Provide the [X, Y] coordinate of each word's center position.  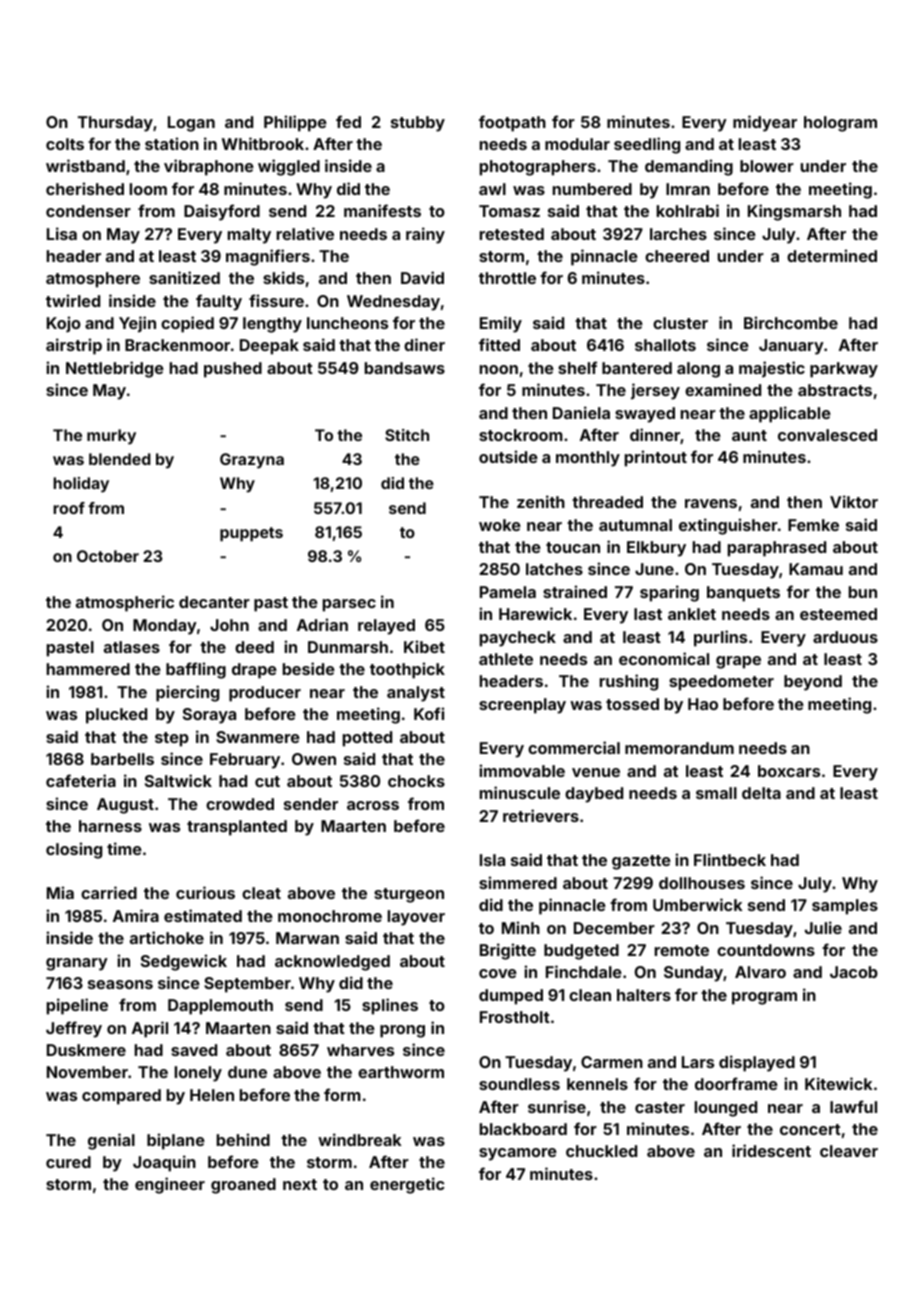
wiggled [289, 167]
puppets [251, 534]
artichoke [167, 937]
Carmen [612, 1062]
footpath [512, 123]
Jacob [854, 972]
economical [664, 658]
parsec [349, 605]
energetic [407, 1185]
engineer [170, 1185]
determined [832, 255]
